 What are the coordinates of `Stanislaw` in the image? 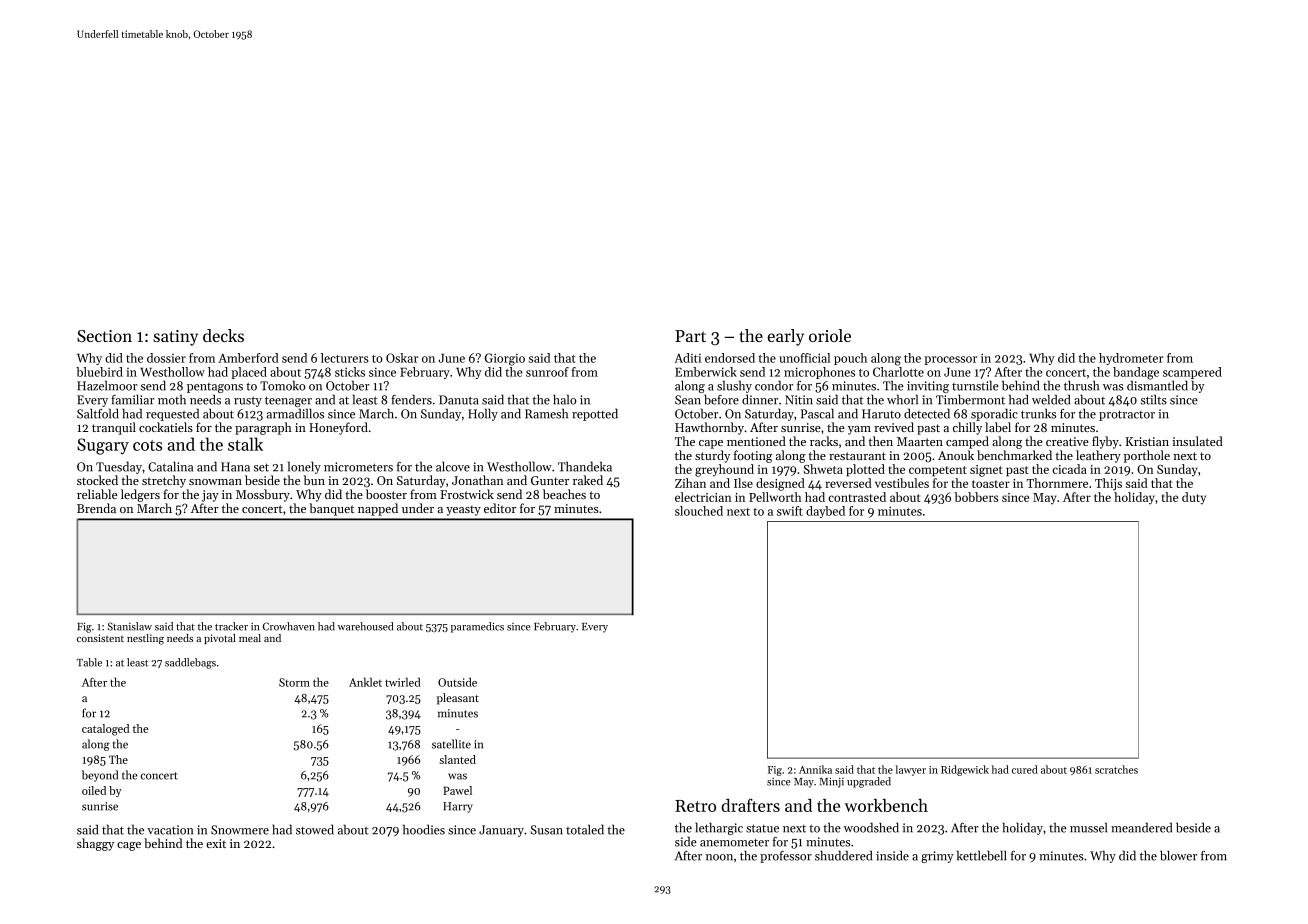 It's located at (130, 626).
